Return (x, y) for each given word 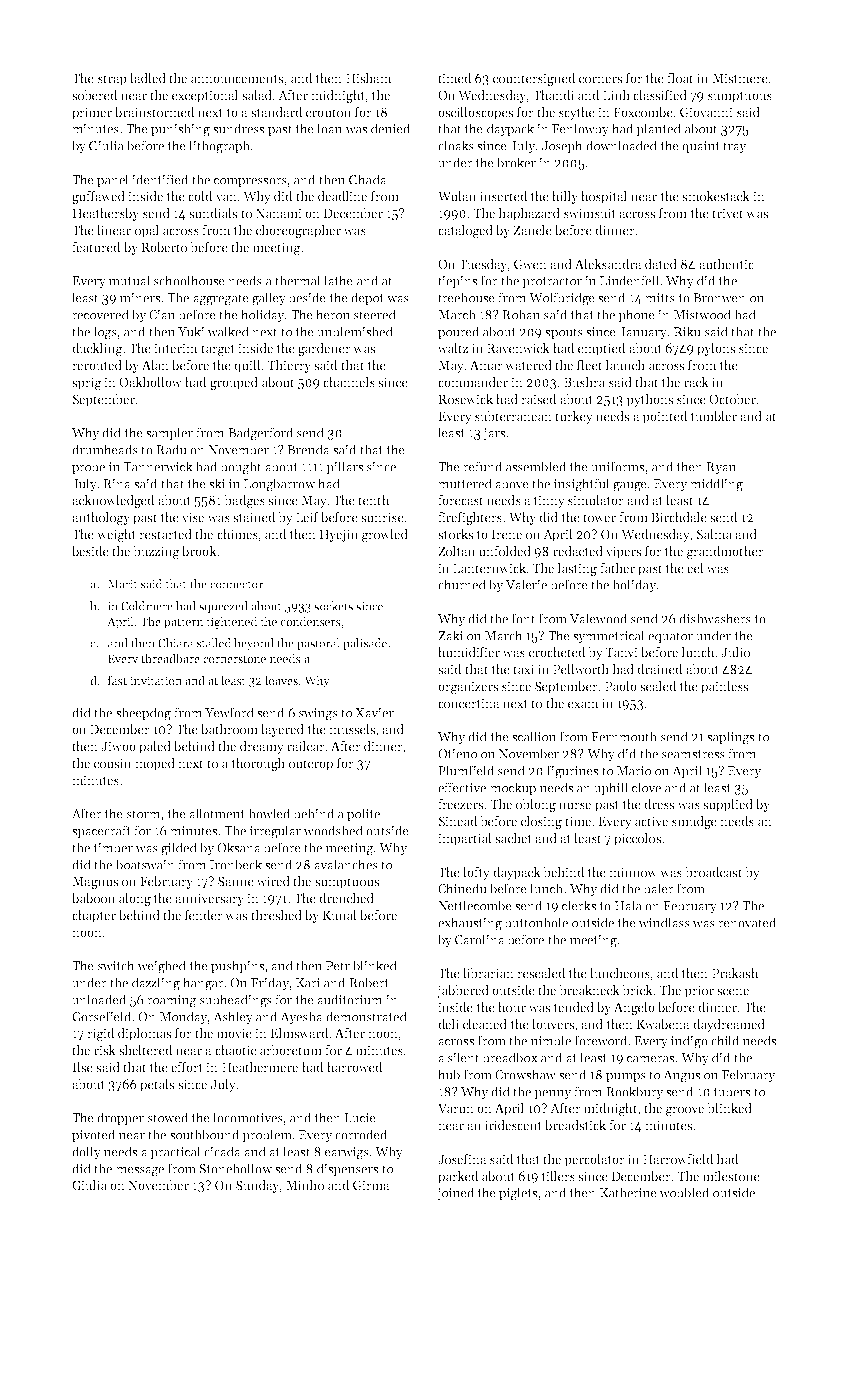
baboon (93, 898)
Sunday (257, 1186)
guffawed (98, 197)
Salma (714, 534)
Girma (371, 1185)
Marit (123, 584)
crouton (328, 112)
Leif (307, 517)
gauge (630, 487)
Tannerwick (158, 466)
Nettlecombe (475, 905)
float (680, 78)
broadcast (714, 872)
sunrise (382, 517)
